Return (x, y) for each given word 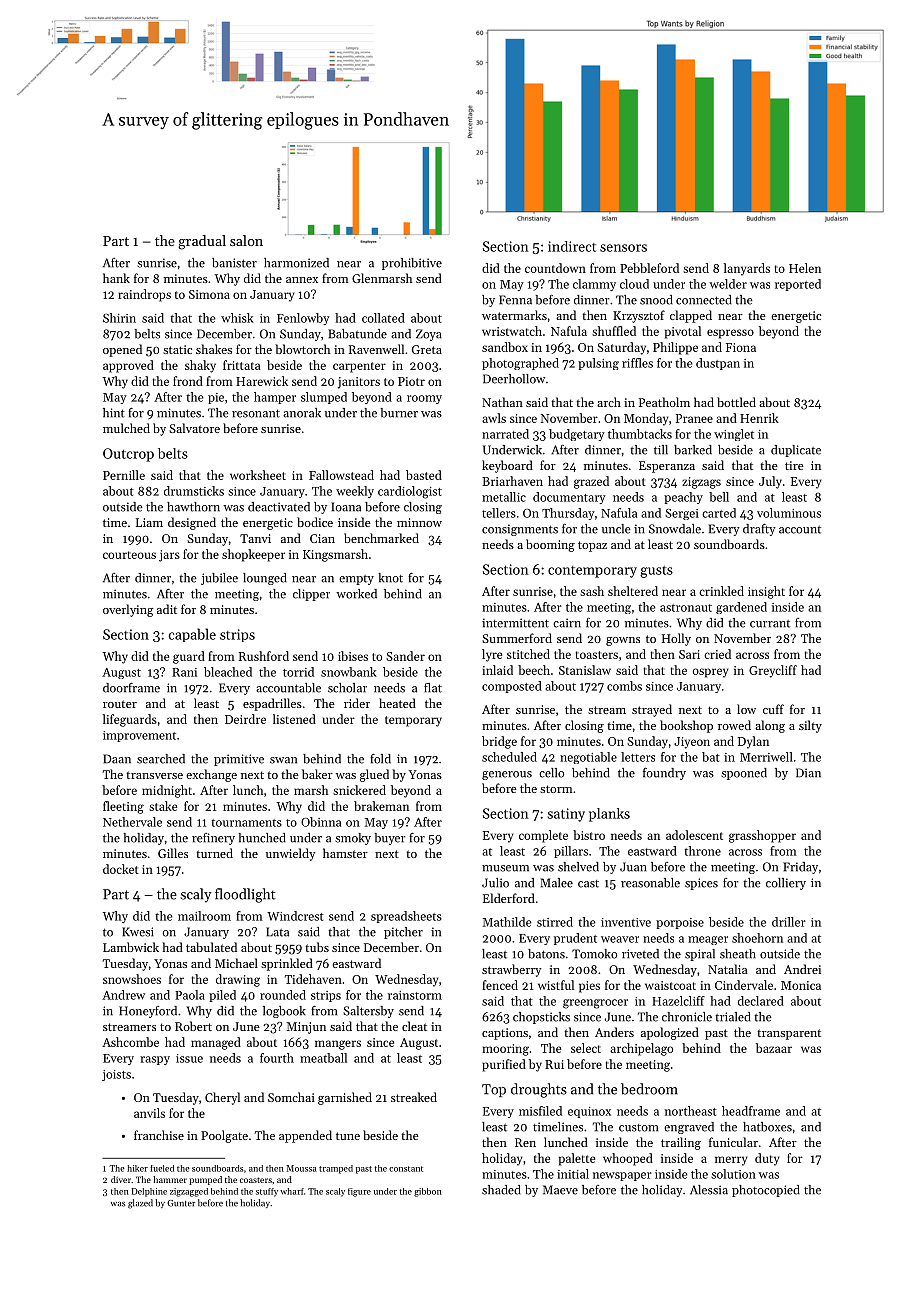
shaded (501, 1190)
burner (399, 413)
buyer (390, 839)
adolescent (694, 835)
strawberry (511, 970)
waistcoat (670, 985)
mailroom (204, 916)
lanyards (747, 269)
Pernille (124, 475)
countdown (555, 268)
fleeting (123, 807)
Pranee (694, 418)
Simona (209, 294)
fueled (162, 1168)
